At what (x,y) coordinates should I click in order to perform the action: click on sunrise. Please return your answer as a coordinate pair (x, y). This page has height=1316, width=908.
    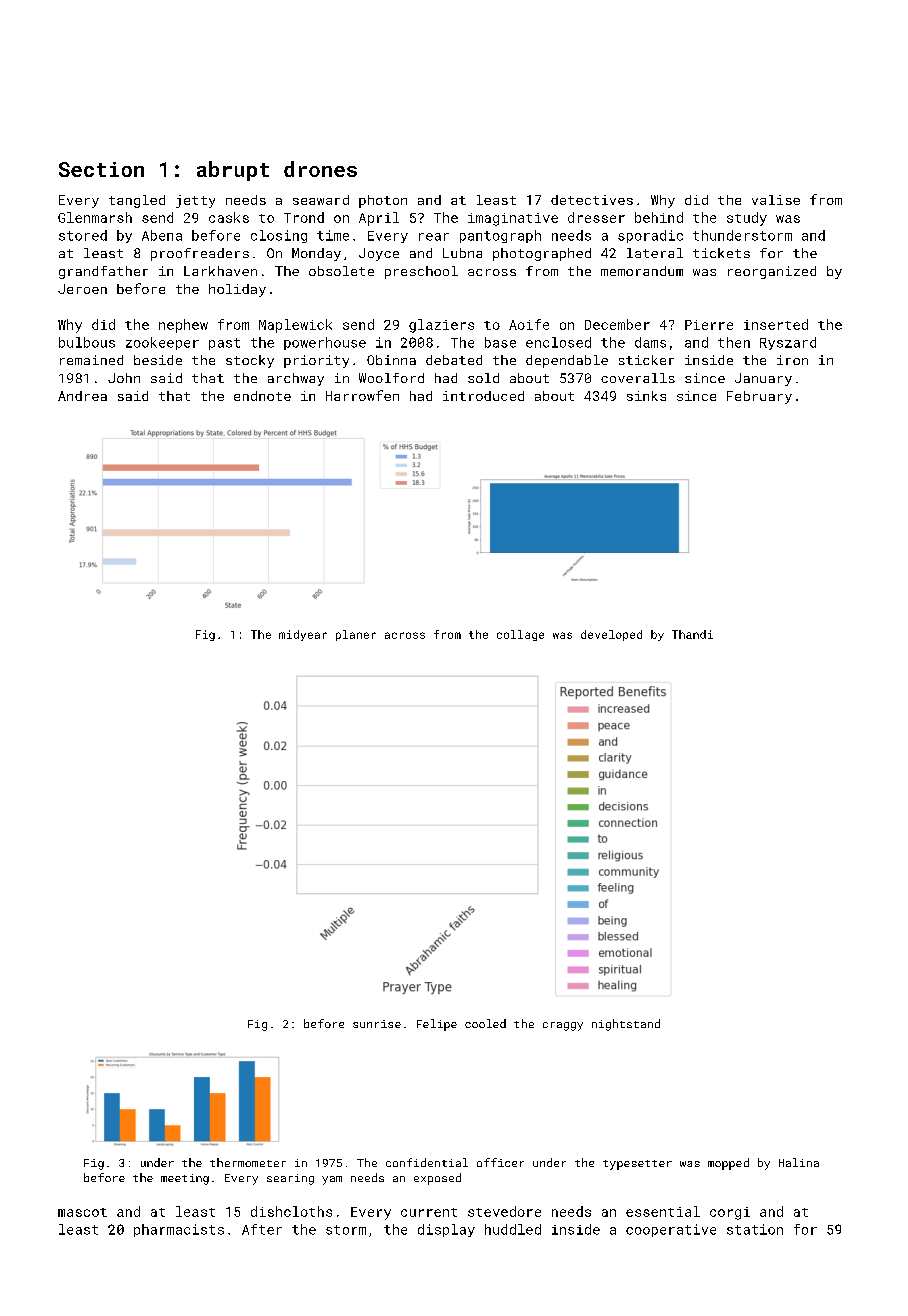
    Looking at the image, I should click on (377, 1024).
